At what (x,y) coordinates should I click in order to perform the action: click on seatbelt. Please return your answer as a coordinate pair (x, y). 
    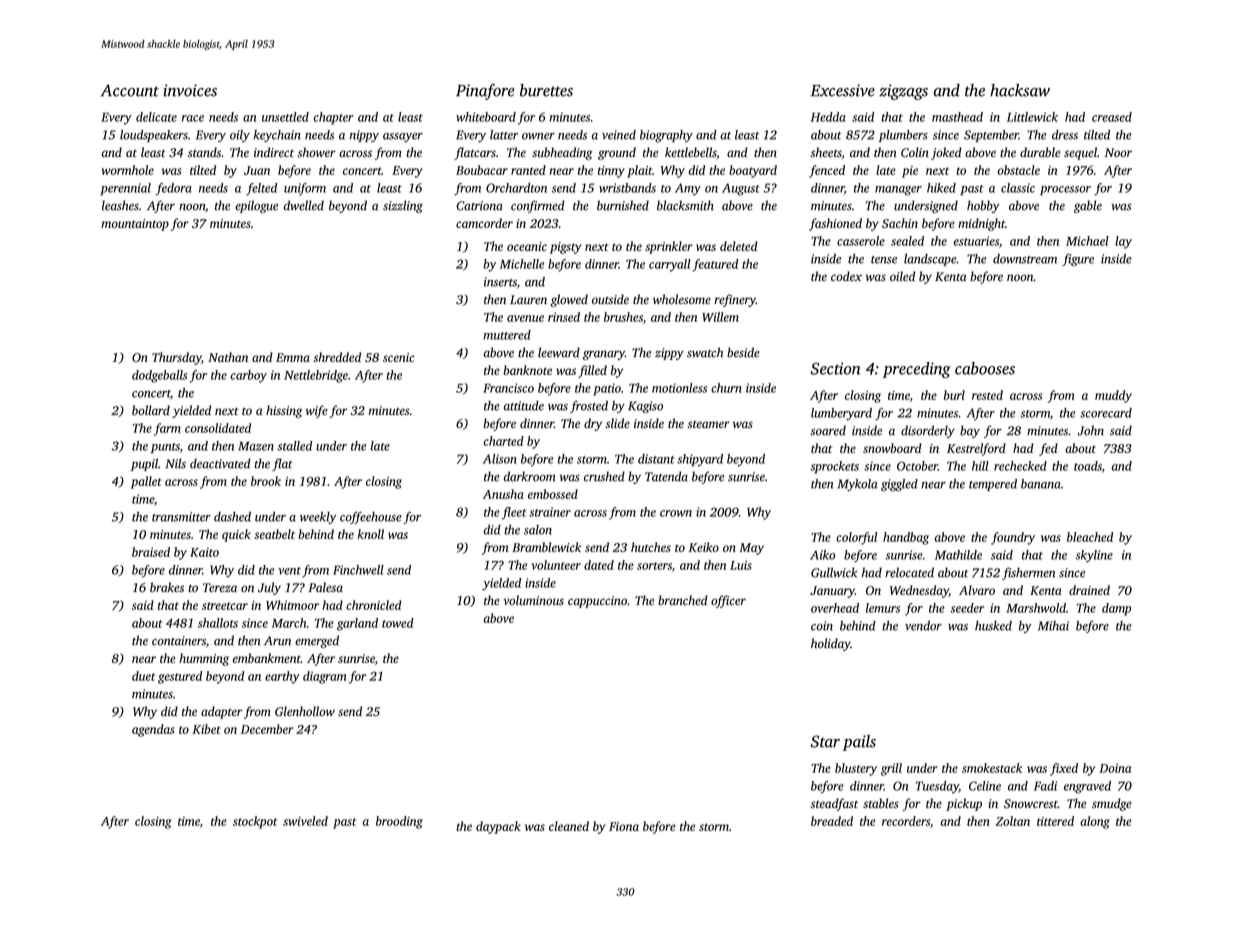
    Looking at the image, I should click on (274, 534).
